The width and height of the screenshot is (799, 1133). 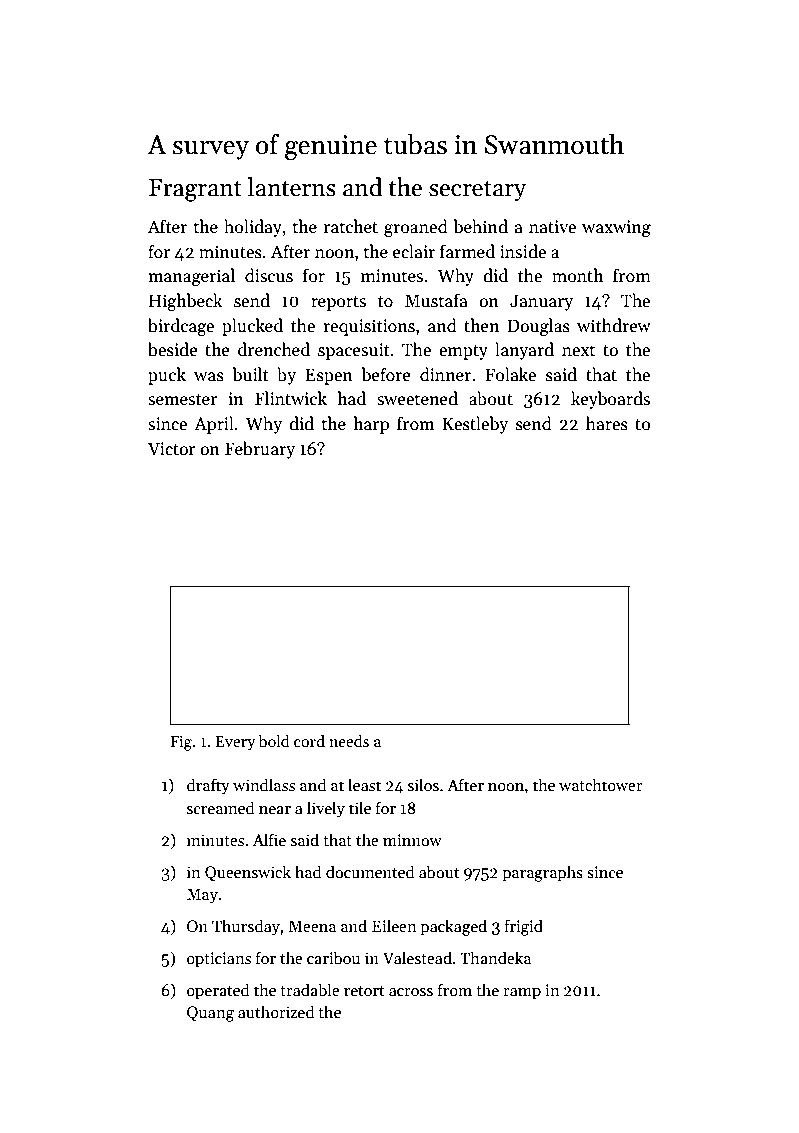 What do you see at coordinates (269, 275) in the screenshot?
I see `discus` at bounding box center [269, 275].
